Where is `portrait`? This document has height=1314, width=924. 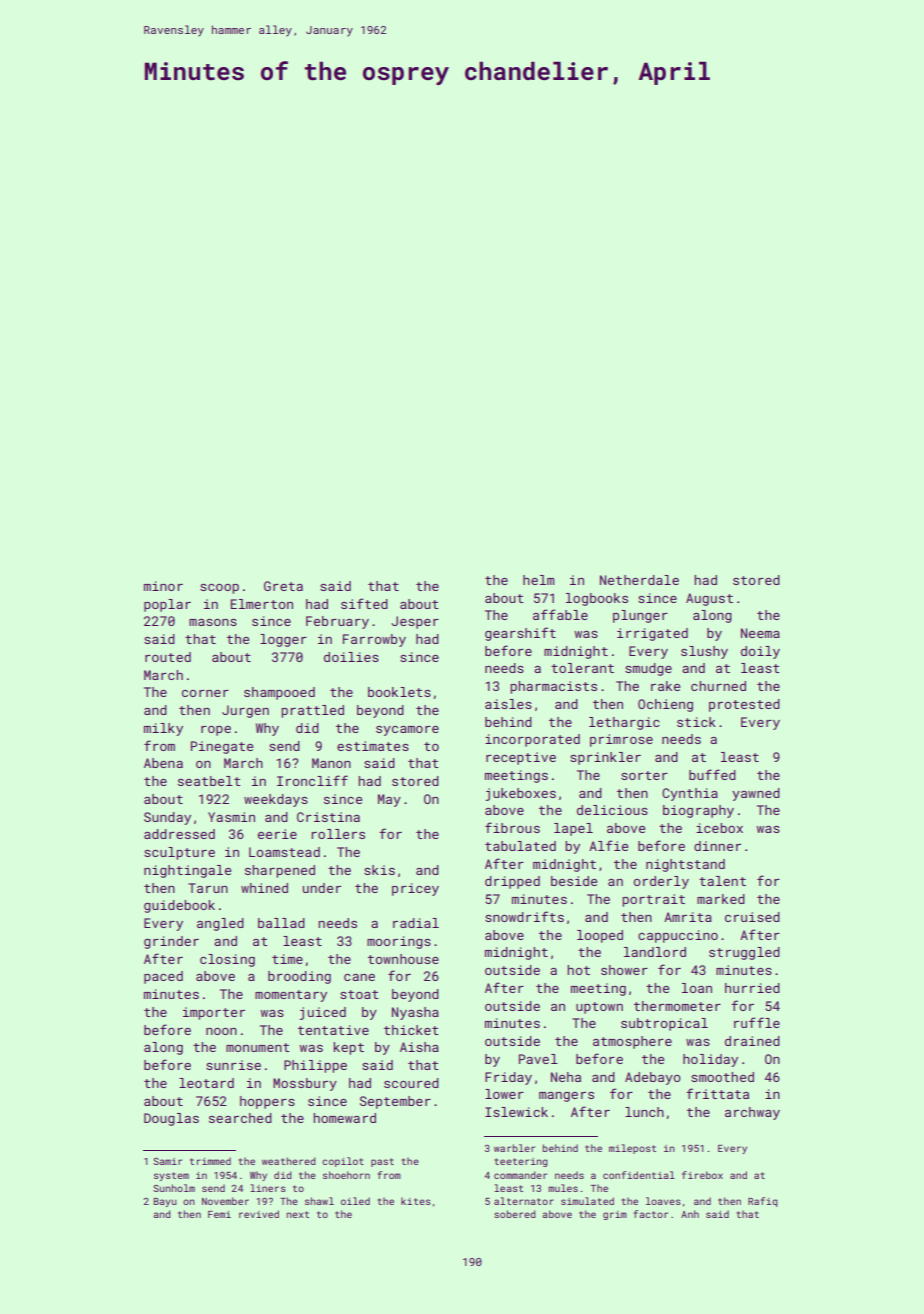
portrait is located at coordinates (653, 900).
